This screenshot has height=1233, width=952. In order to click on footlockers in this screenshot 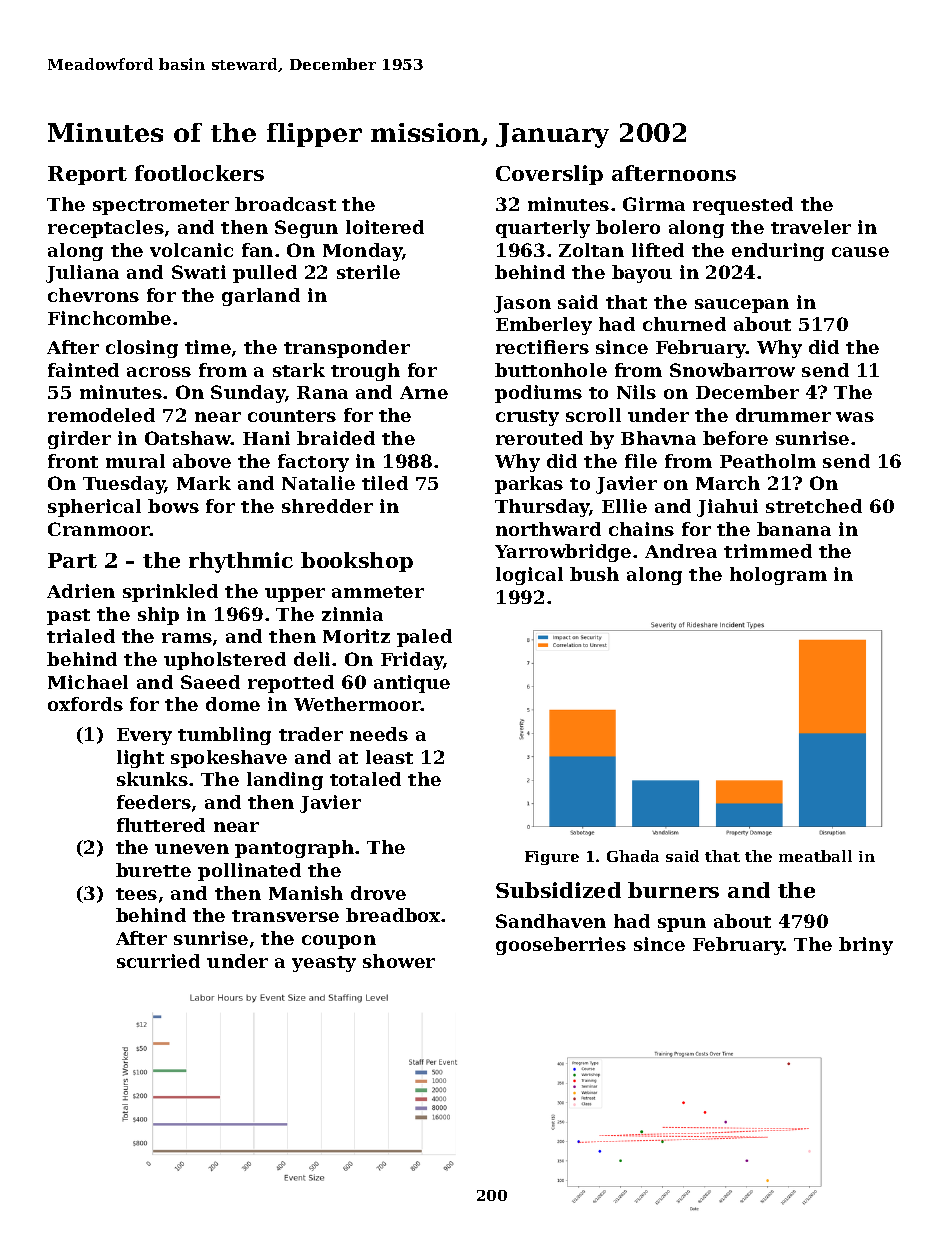, I will do `click(199, 173)`.
